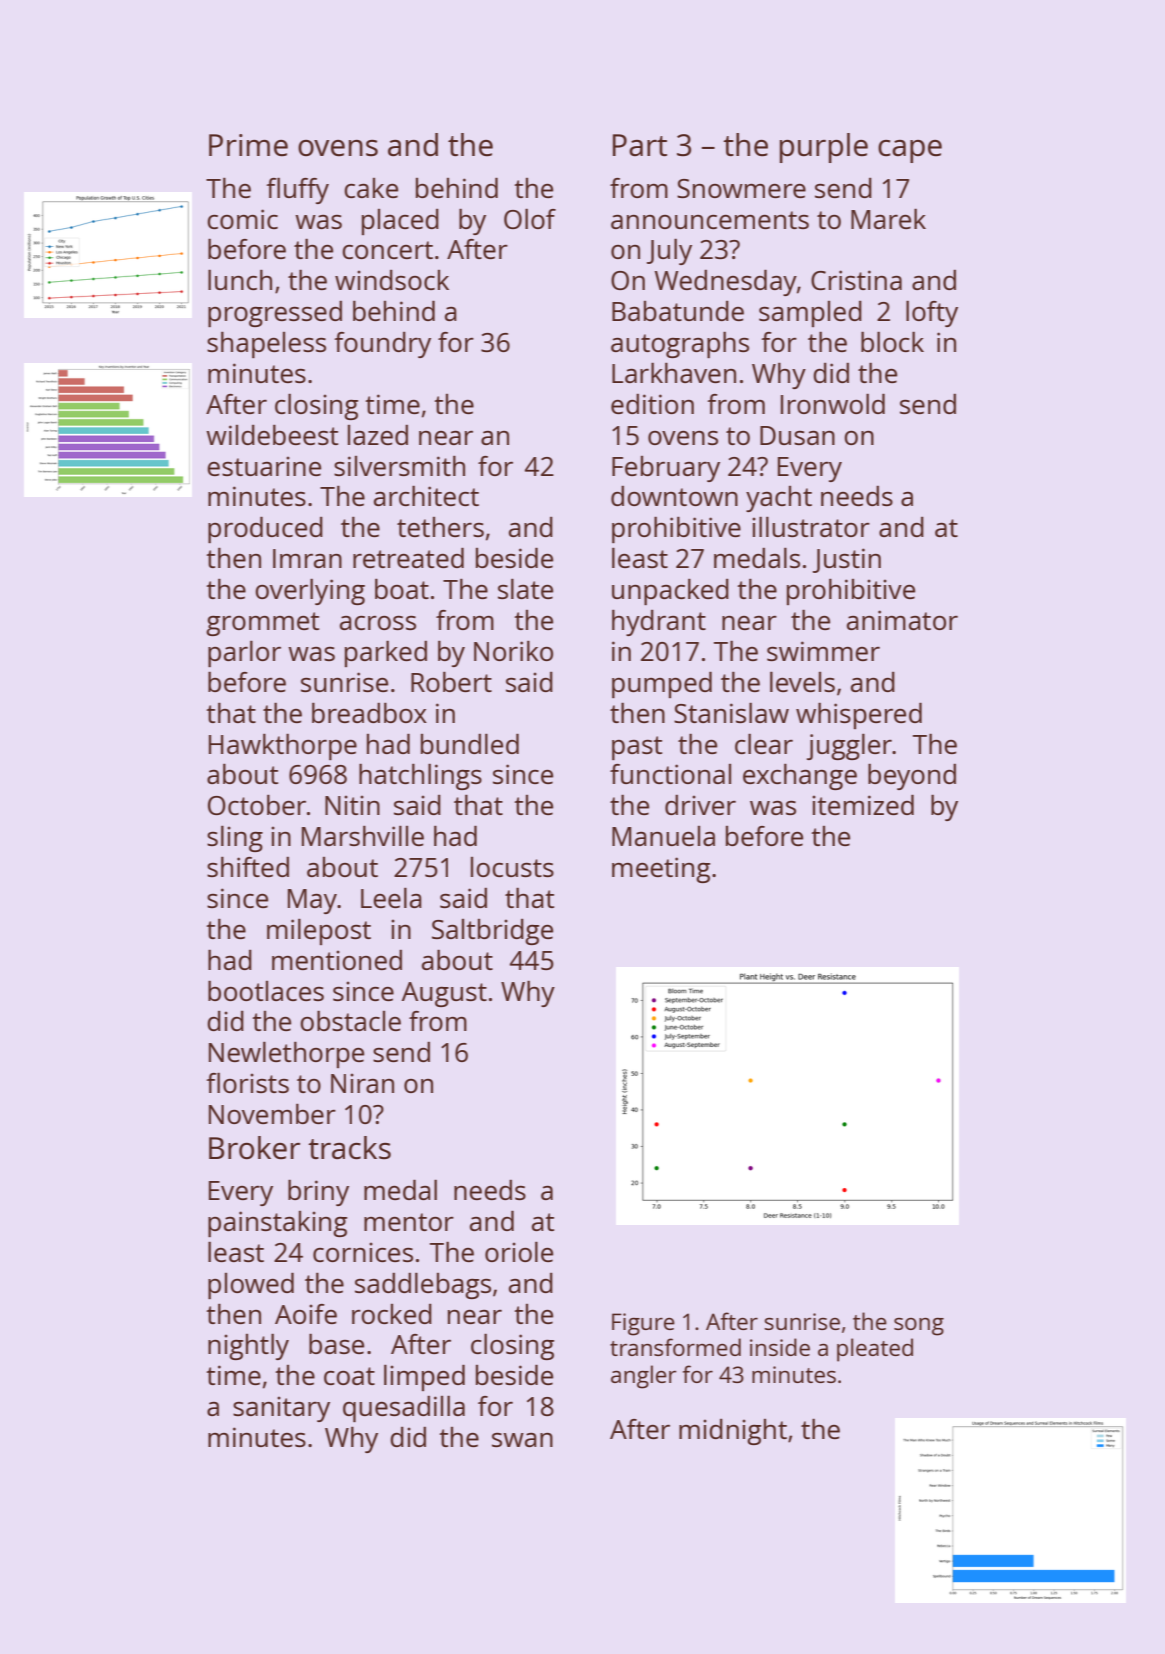  What do you see at coordinates (675, 1347) in the page?
I see `transformed` at bounding box center [675, 1347].
